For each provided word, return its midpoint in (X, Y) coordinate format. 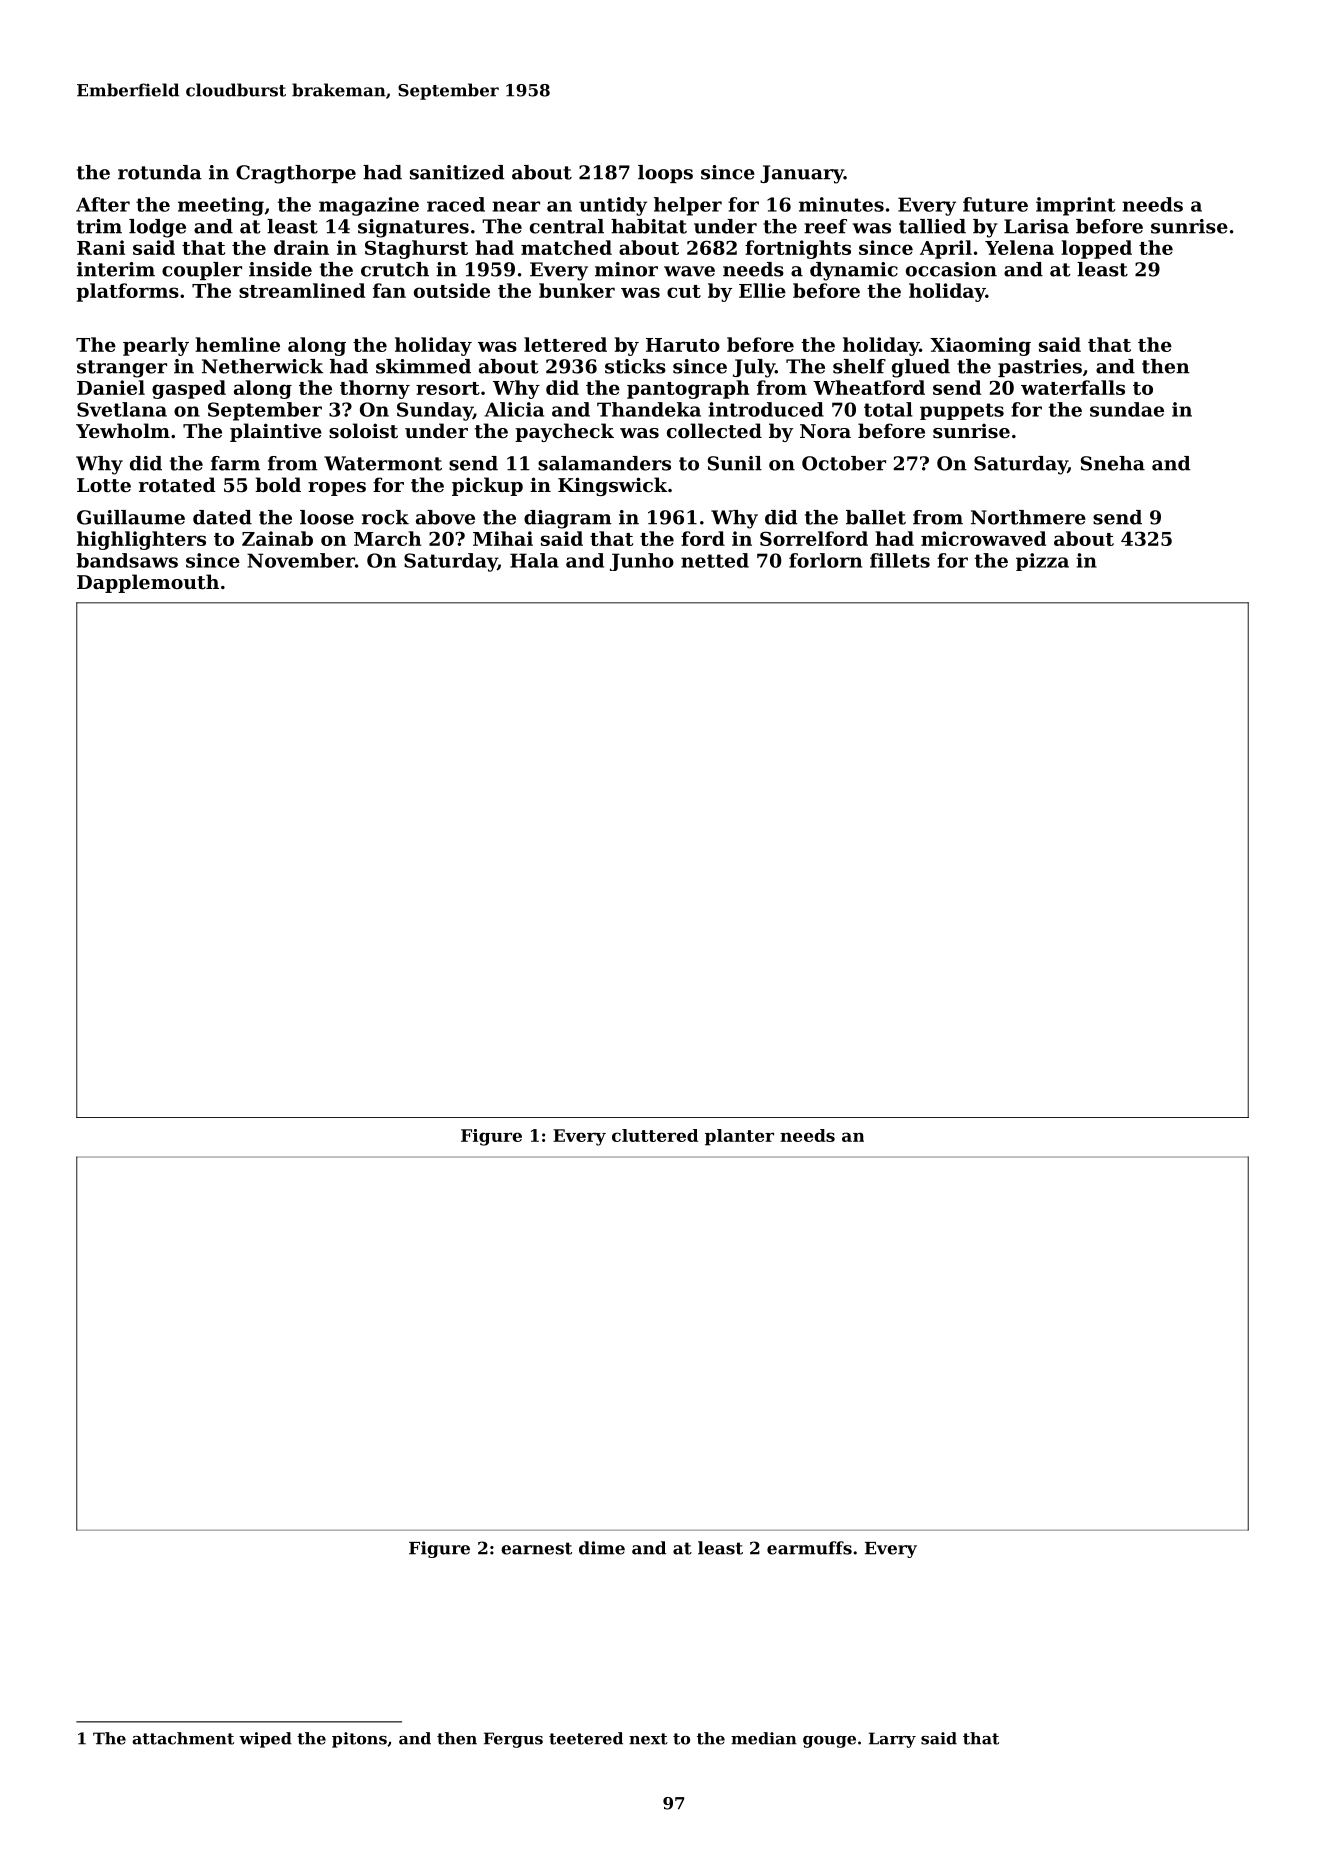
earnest (536, 1548)
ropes (337, 489)
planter (739, 1137)
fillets (900, 560)
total (888, 409)
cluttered (655, 1135)
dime (602, 1548)
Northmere (1028, 517)
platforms (127, 292)
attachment (183, 1738)
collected (714, 431)
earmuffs (809, 1548)
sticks (635, 366)
